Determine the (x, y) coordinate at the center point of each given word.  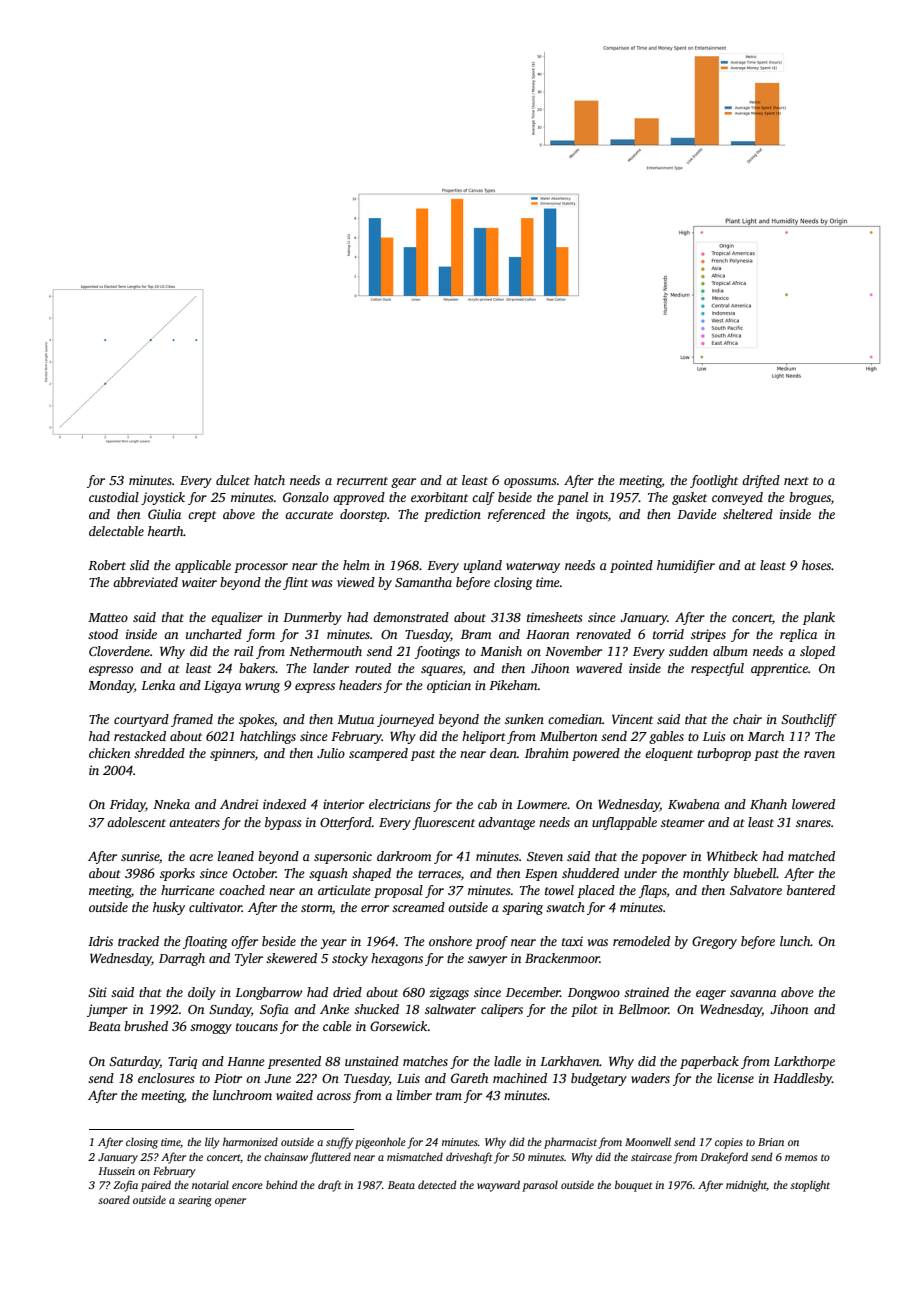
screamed (418, 907)
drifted (761, 481)
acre (201, 857)
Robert (107, 565)
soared (114, 1199)
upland (483, 566)
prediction (452, 515)
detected (437, 1184)
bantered (811, 890)
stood (103, 634)
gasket (689, 498)
